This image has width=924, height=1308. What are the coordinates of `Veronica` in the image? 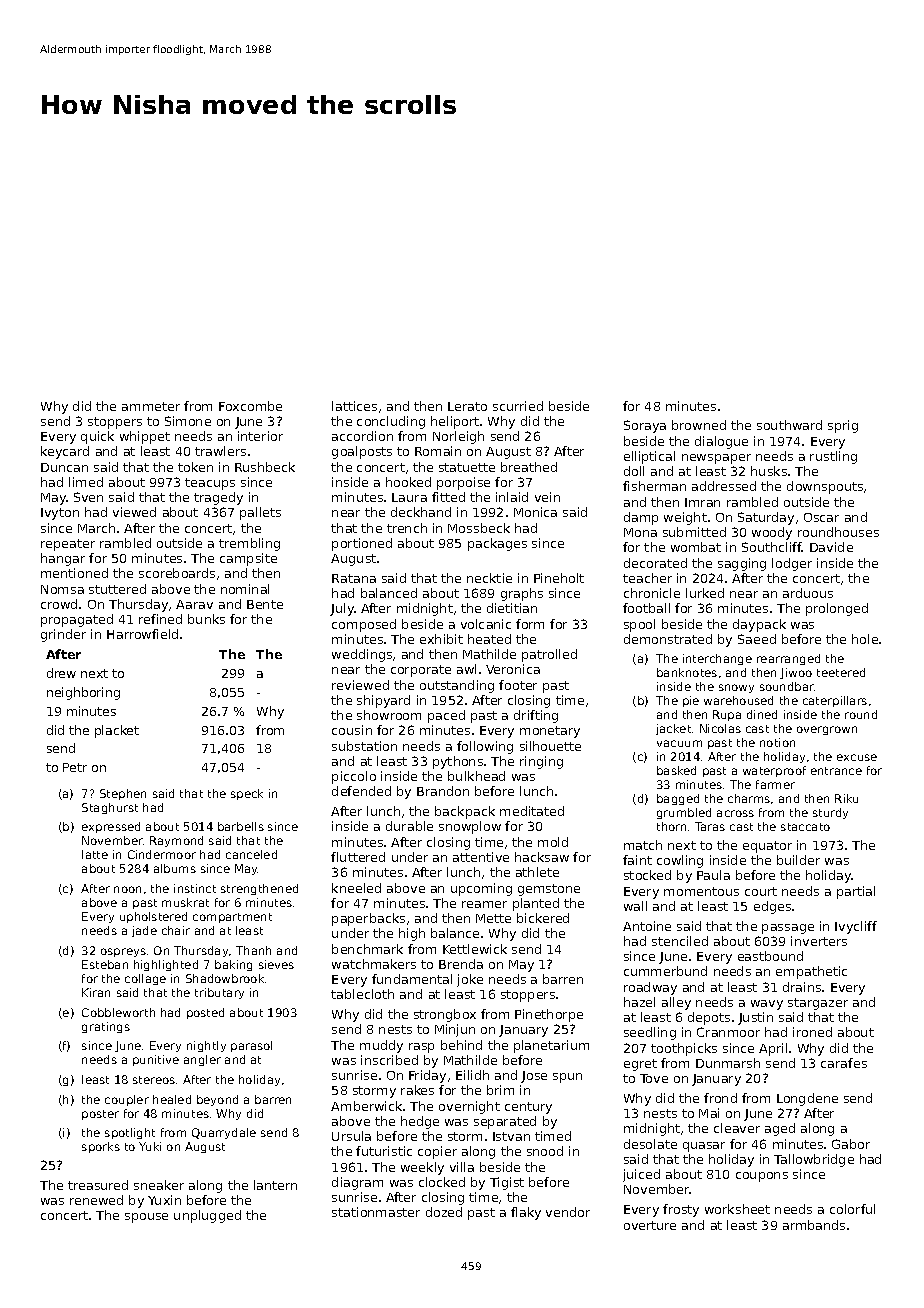 It's located at (513, 669).
